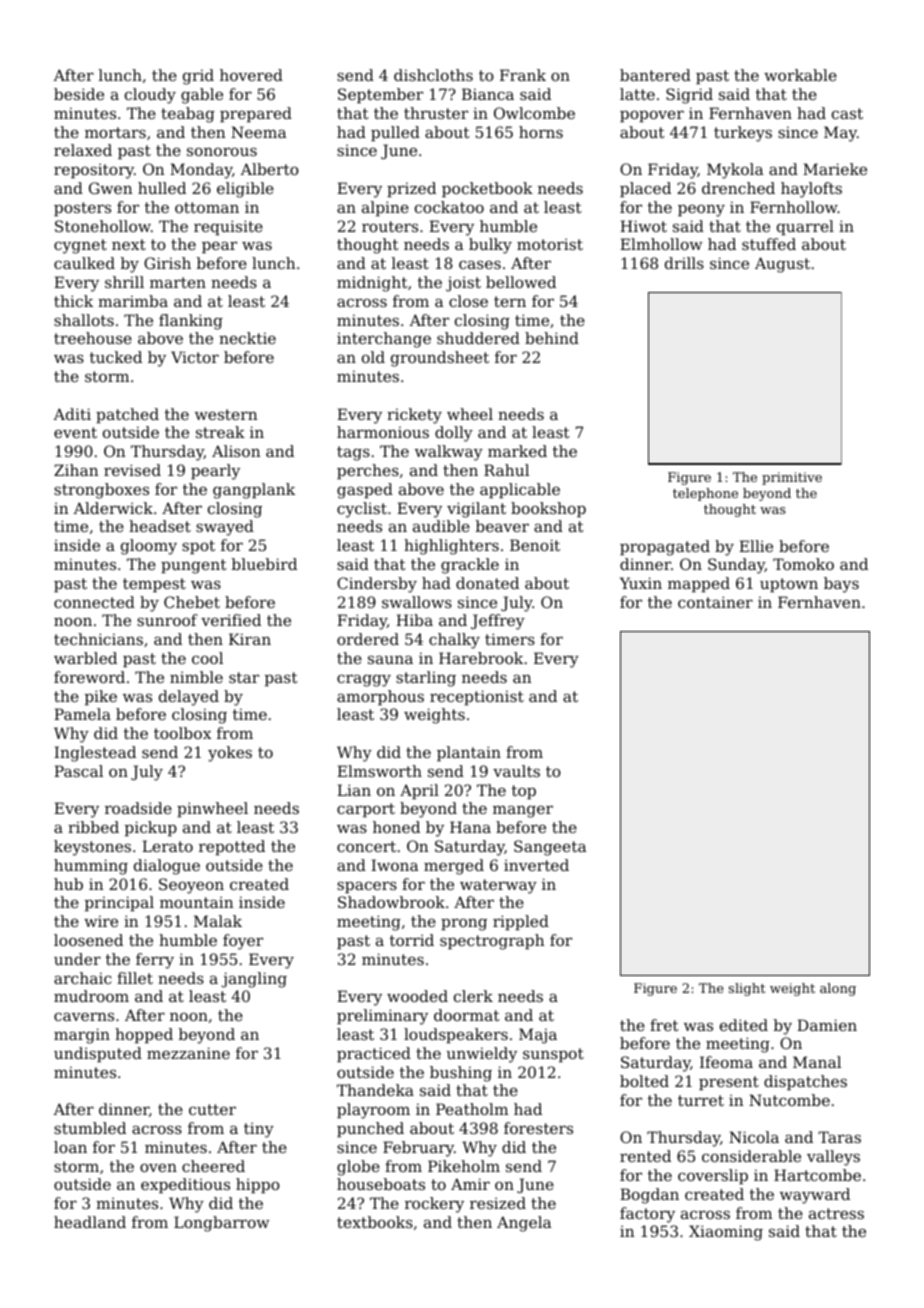  I want to click on headland, so click(90, 1222).
